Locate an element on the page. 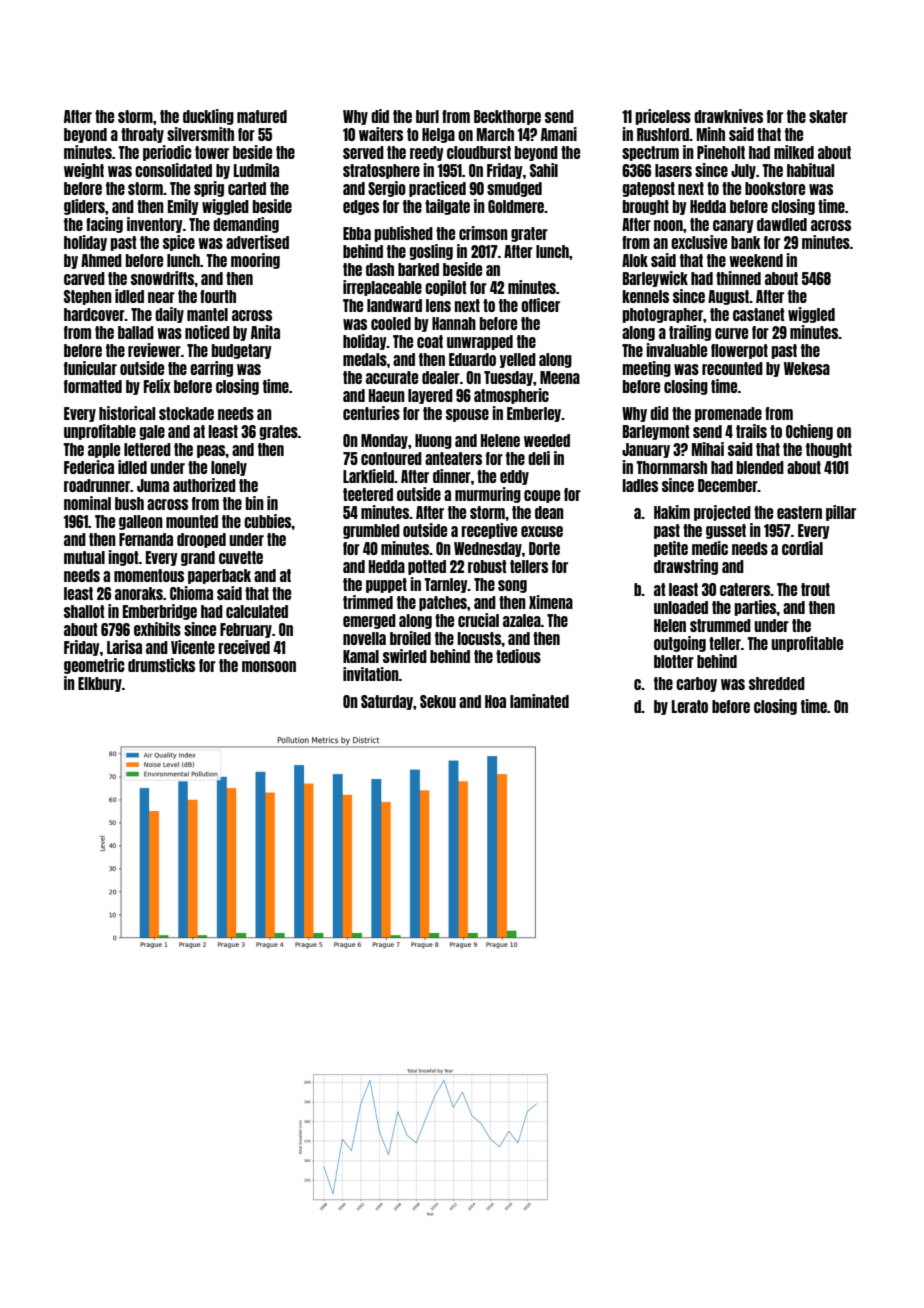  calculated is located at coordinates (257, 611).
